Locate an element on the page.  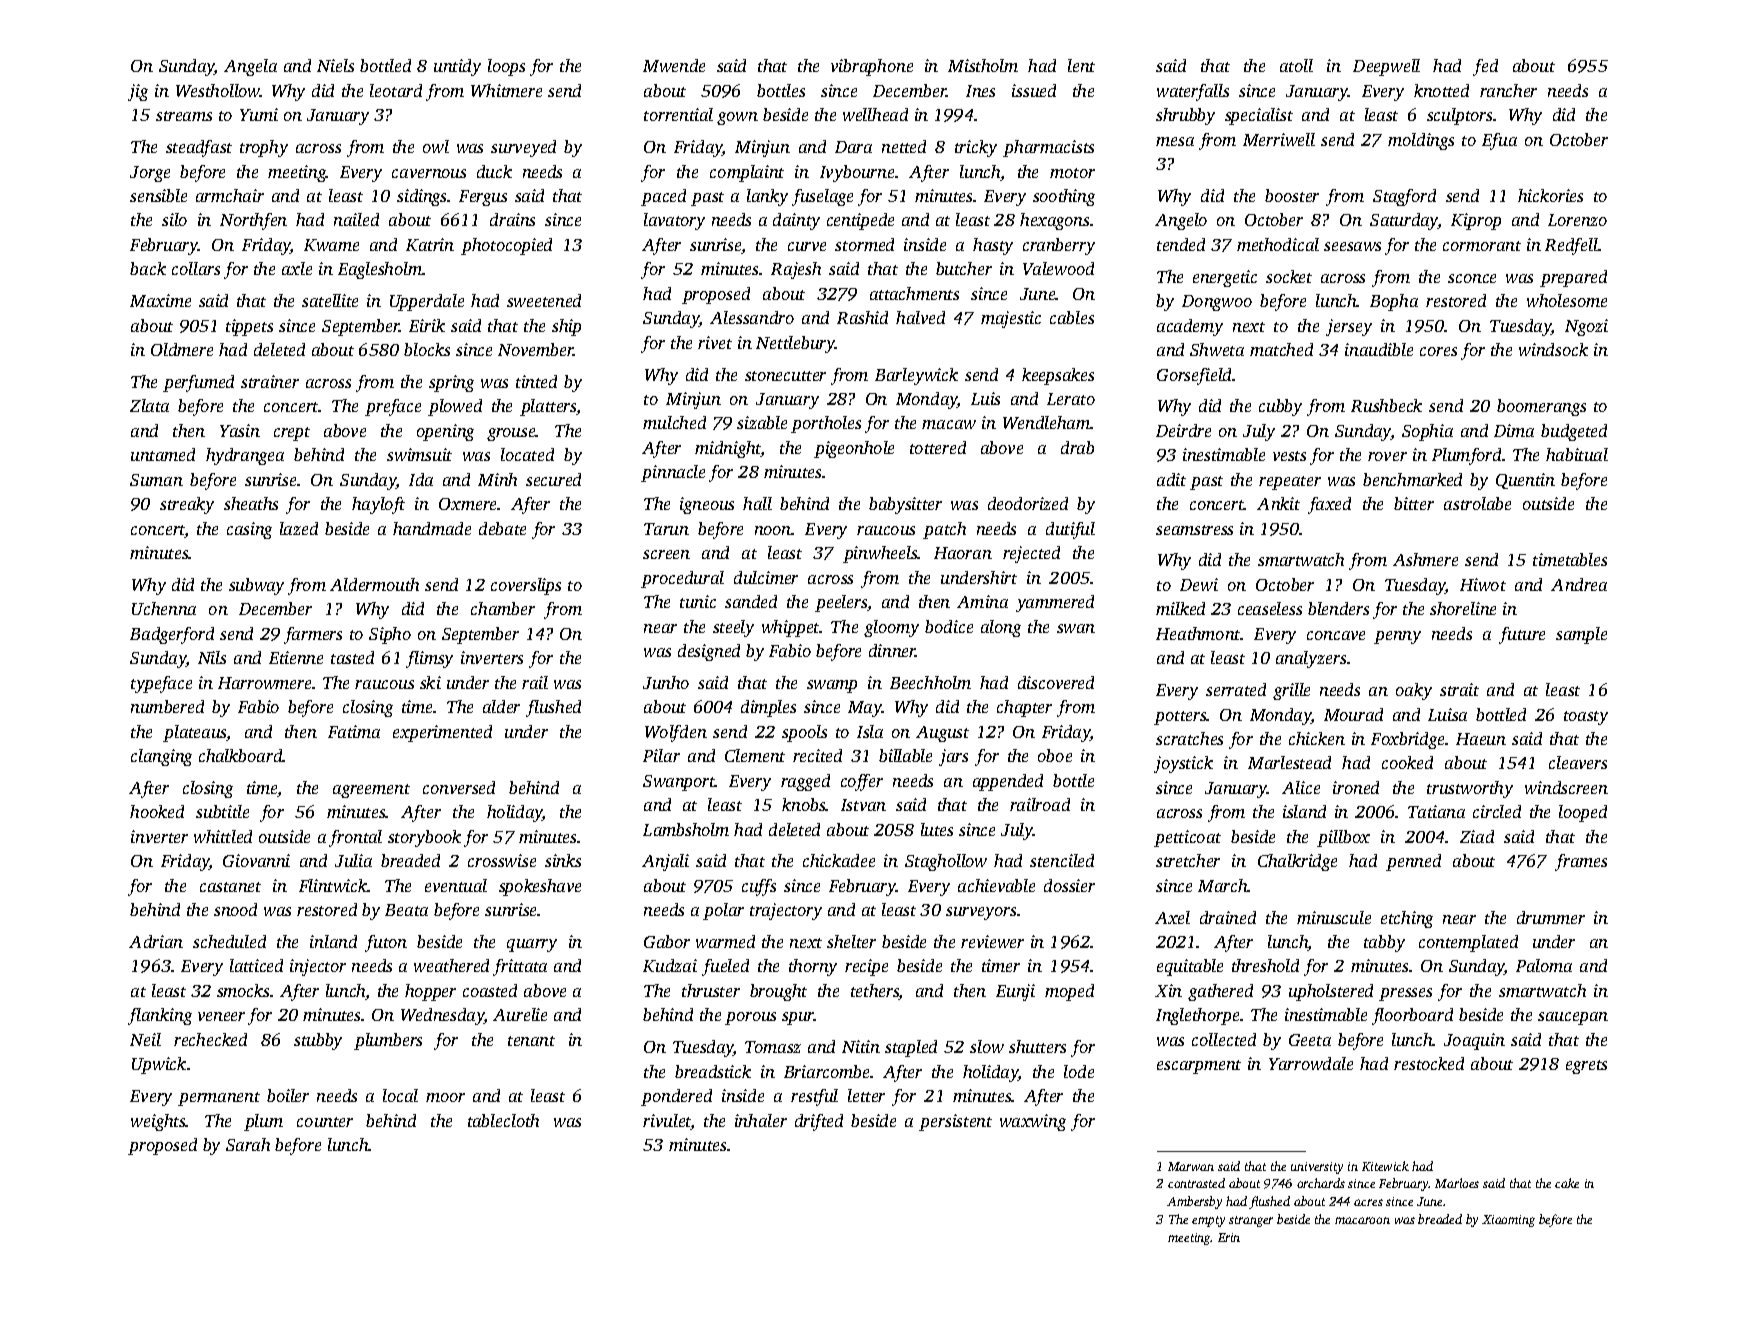
hooked is located at coordinates (157, 811).
